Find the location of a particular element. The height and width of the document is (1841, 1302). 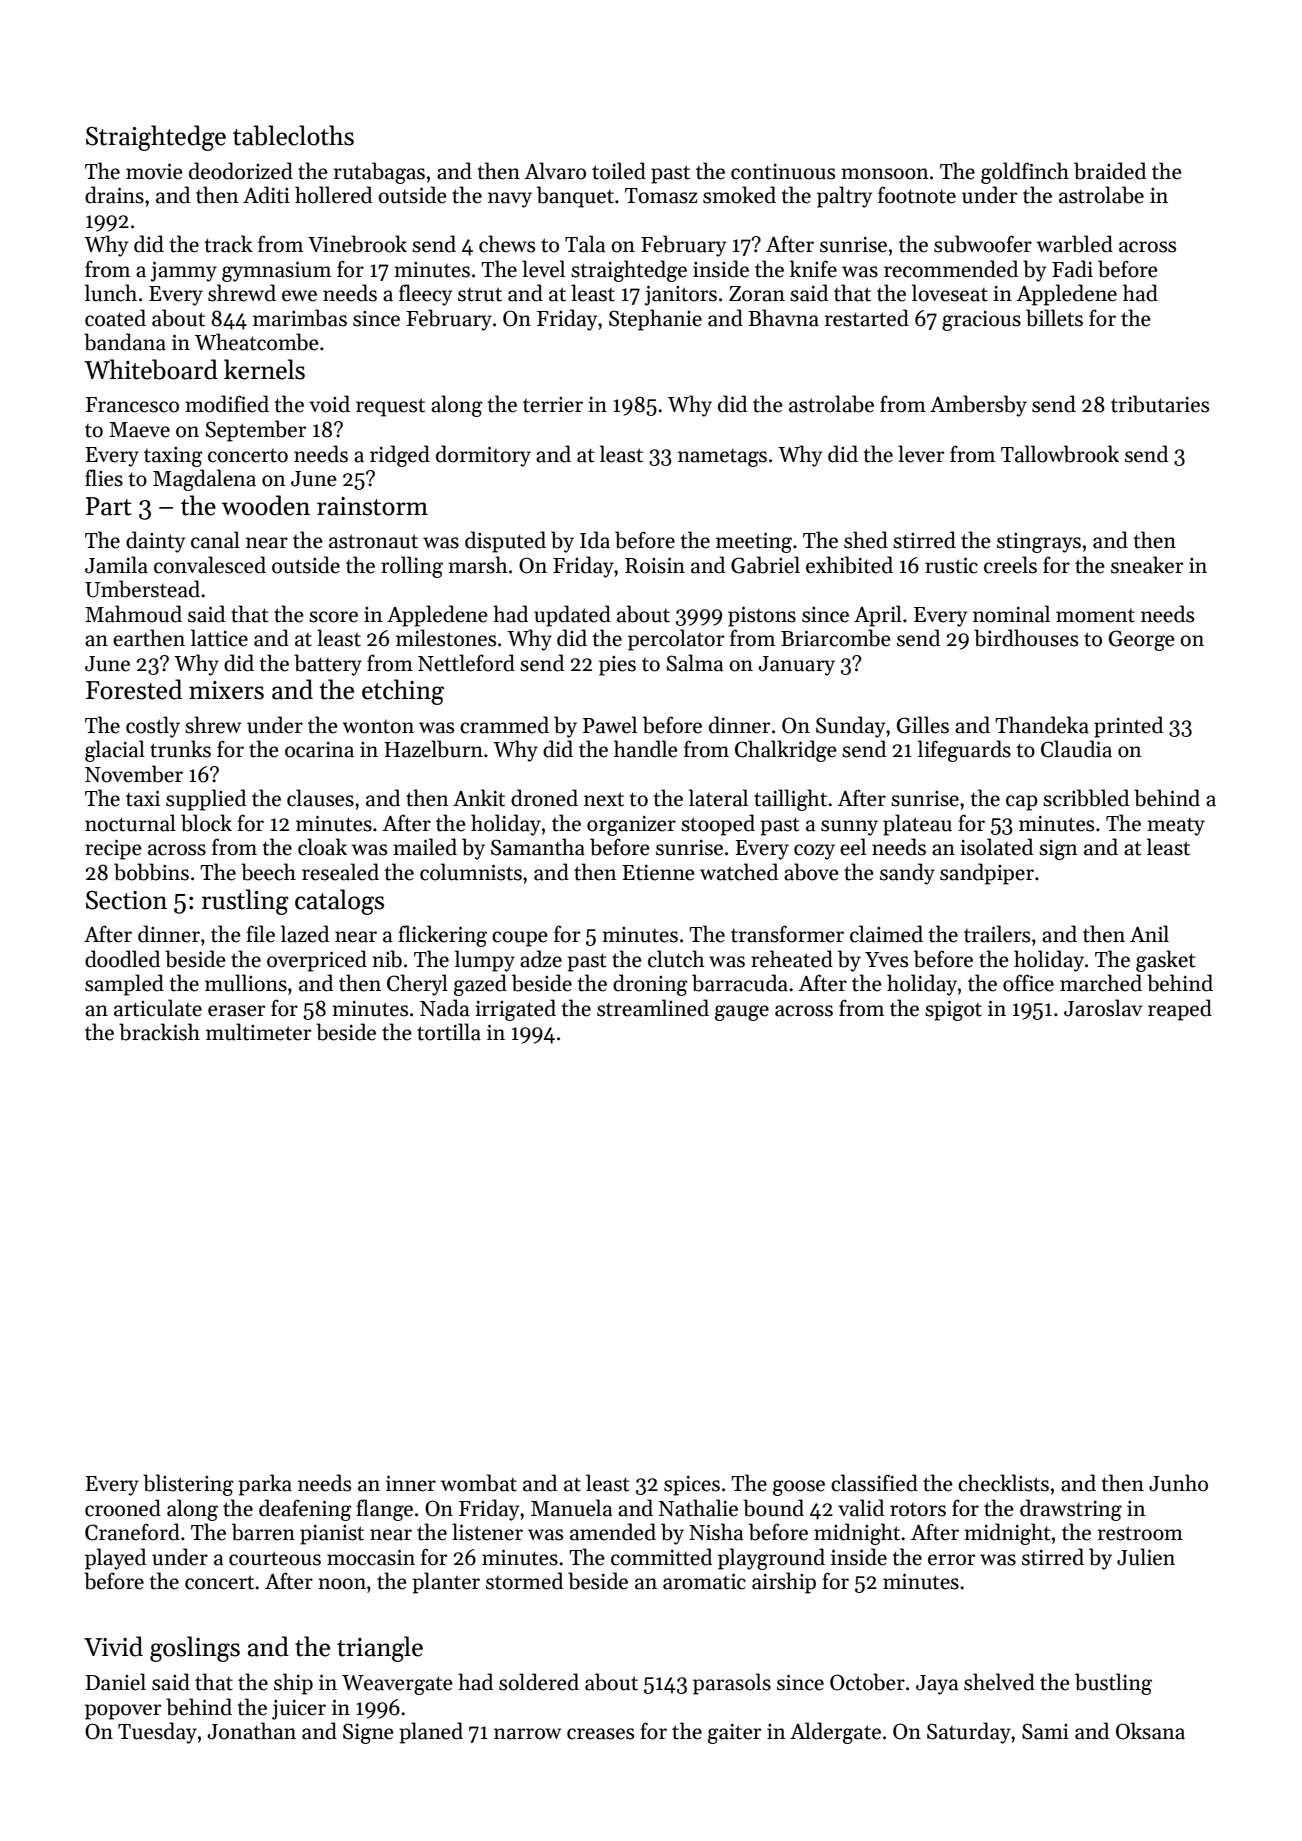

meaty is located at coordinates (1176, 827).
